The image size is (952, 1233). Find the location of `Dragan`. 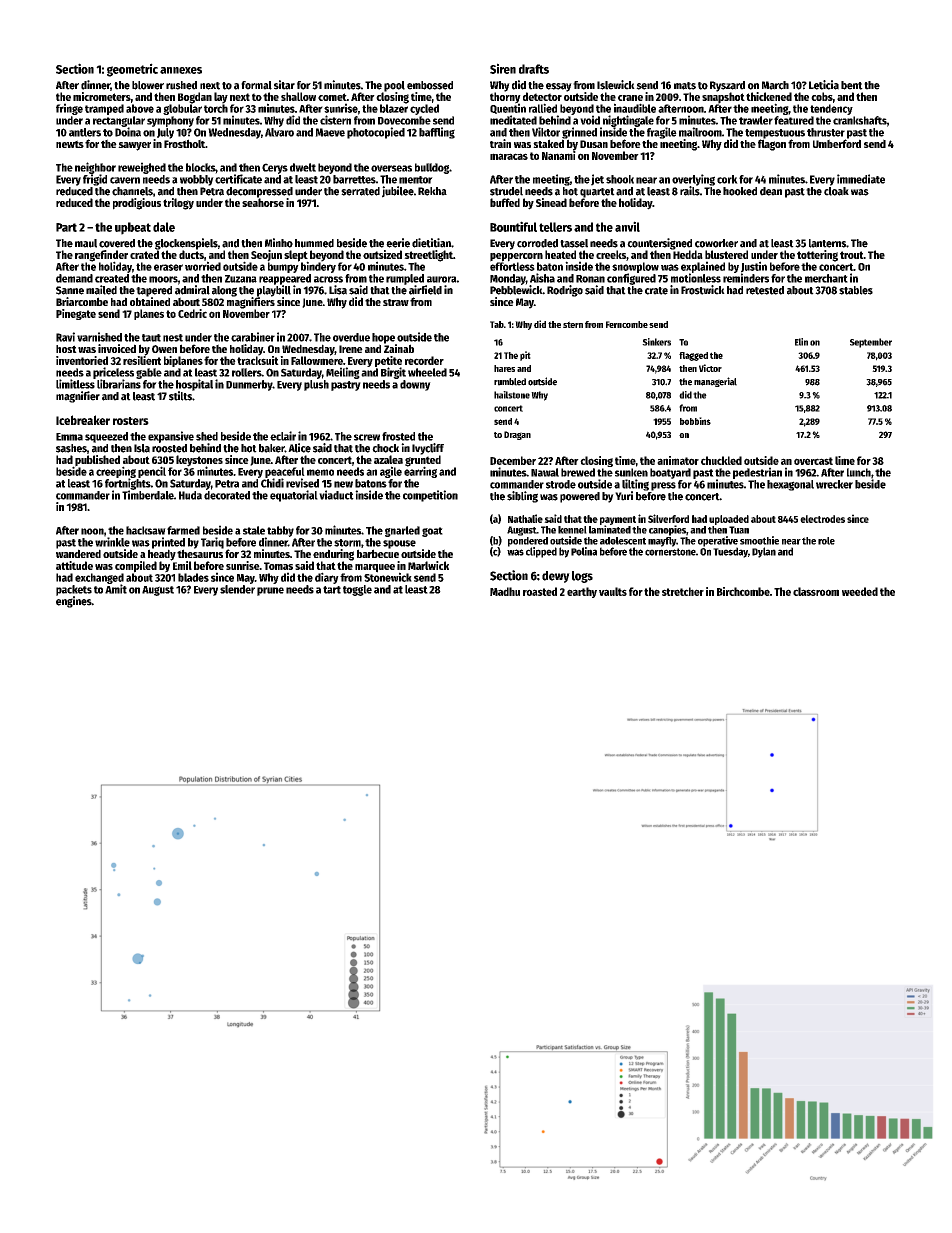

Dragan is located at coordinates (517, 435).
